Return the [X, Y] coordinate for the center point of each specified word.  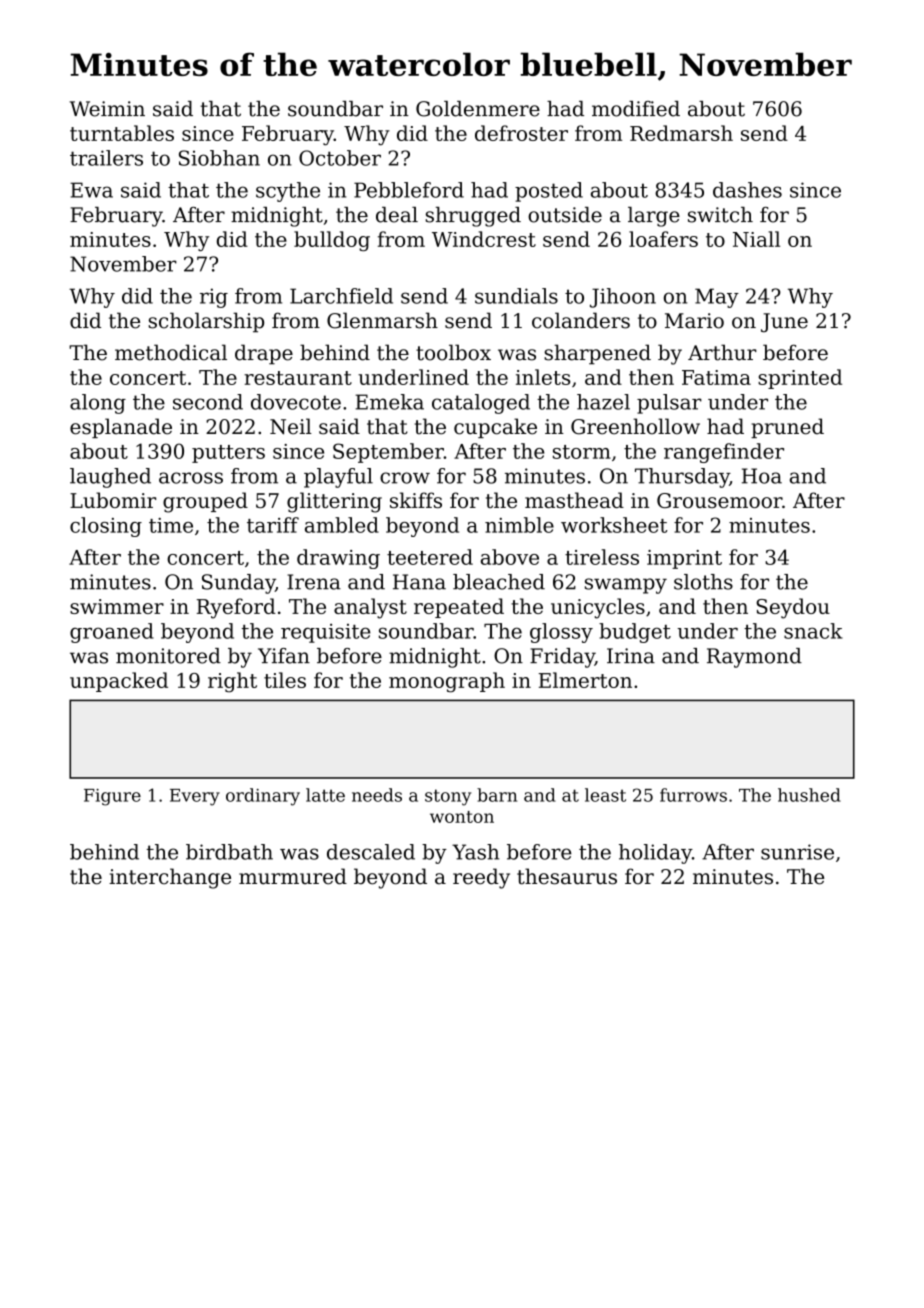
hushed [809, 795]
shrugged [473, 217]
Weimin [107, 109]
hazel [603, 402]
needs [377, 795]
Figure [112, 797]
